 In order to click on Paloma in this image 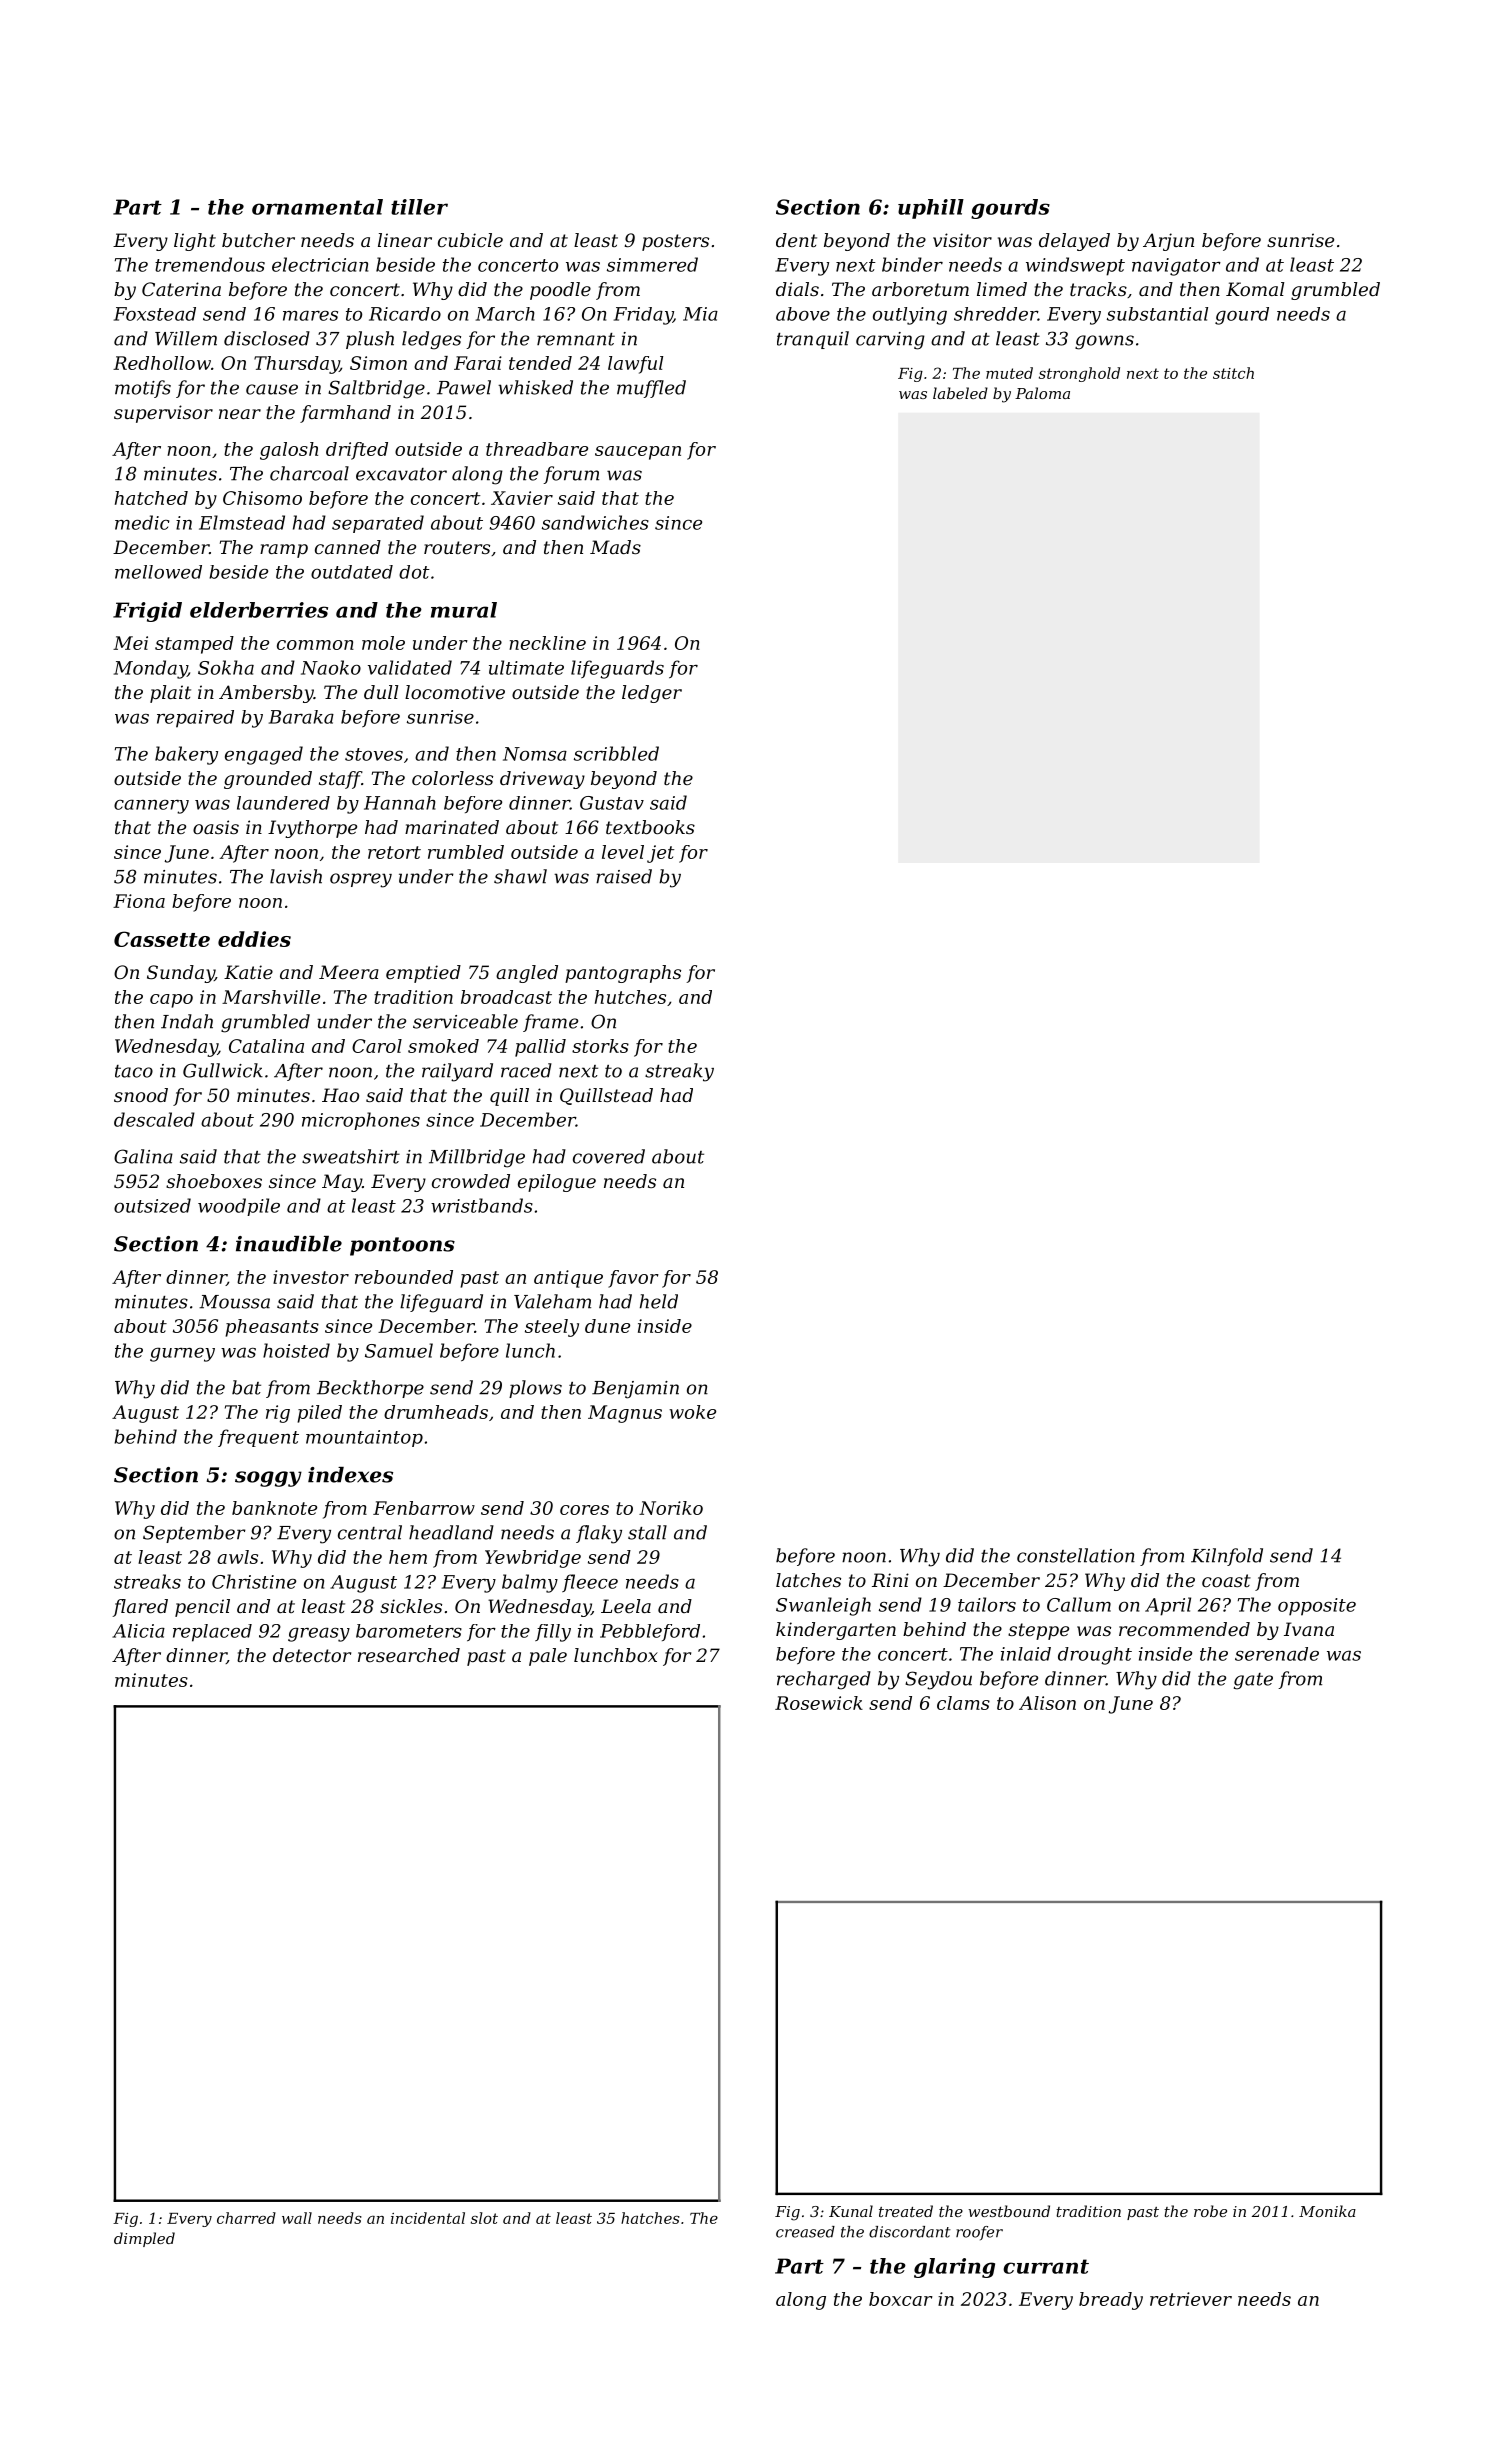, I will do `click(1042, 393)`.
